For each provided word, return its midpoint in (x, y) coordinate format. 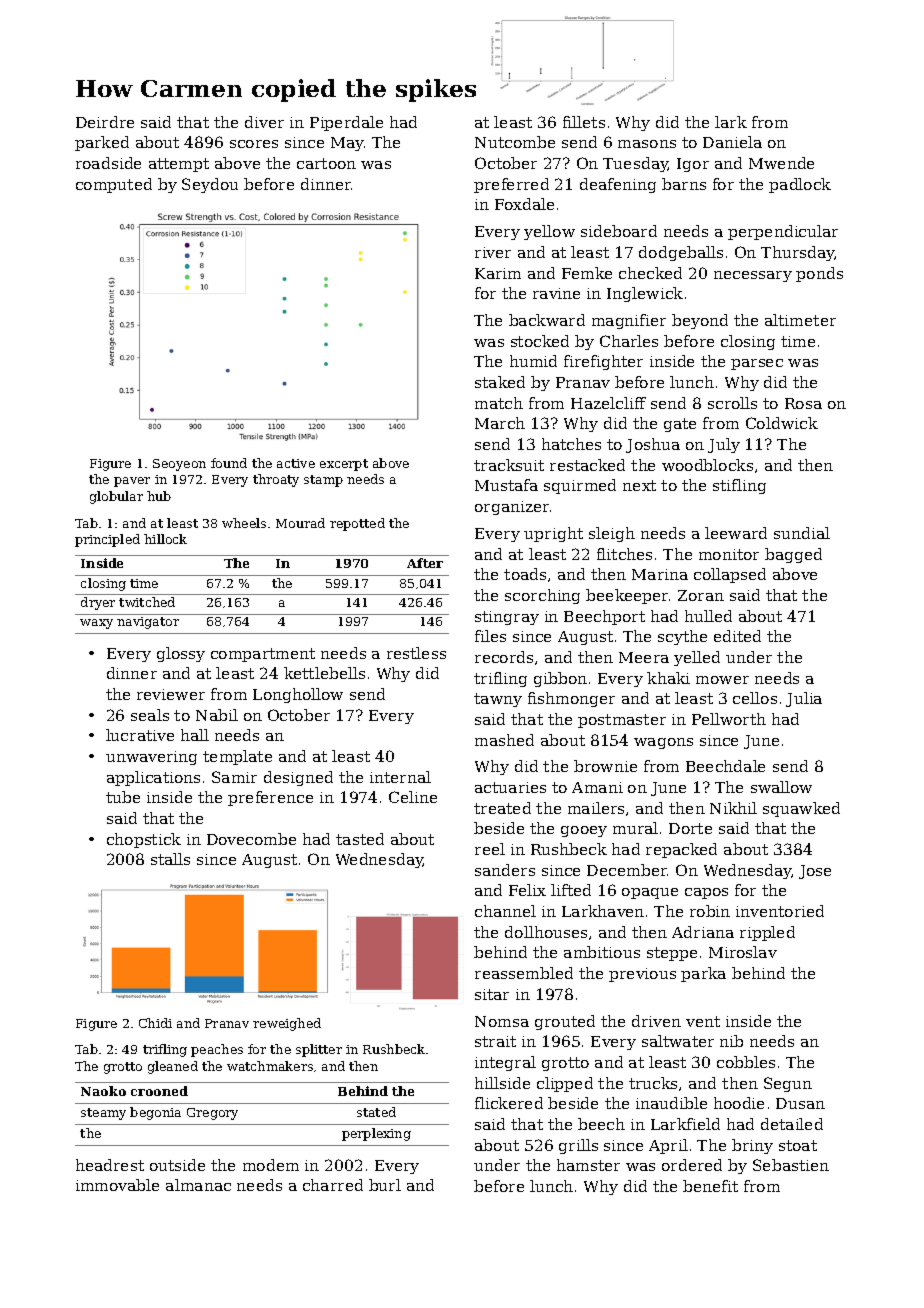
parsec (757, 364)
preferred (511, 185)
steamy (103, 1114)
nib (731, 1041)
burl (385, 1185)
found (229, 463)
